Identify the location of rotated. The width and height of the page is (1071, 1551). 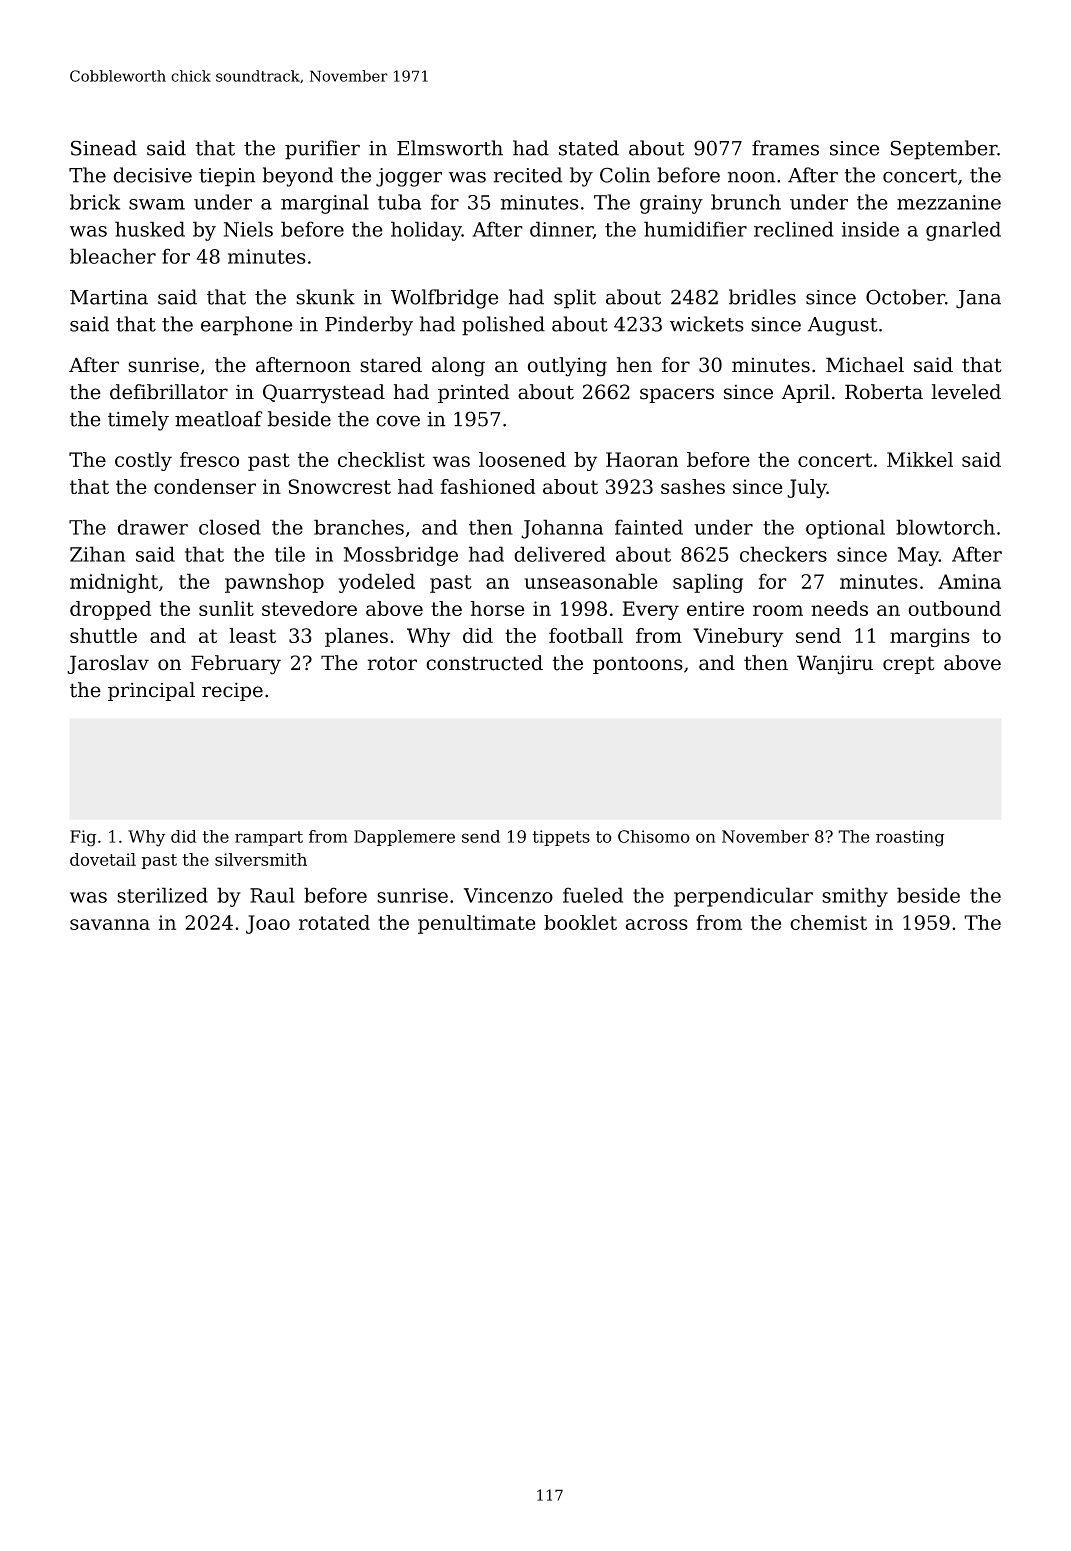
(334, 922).
